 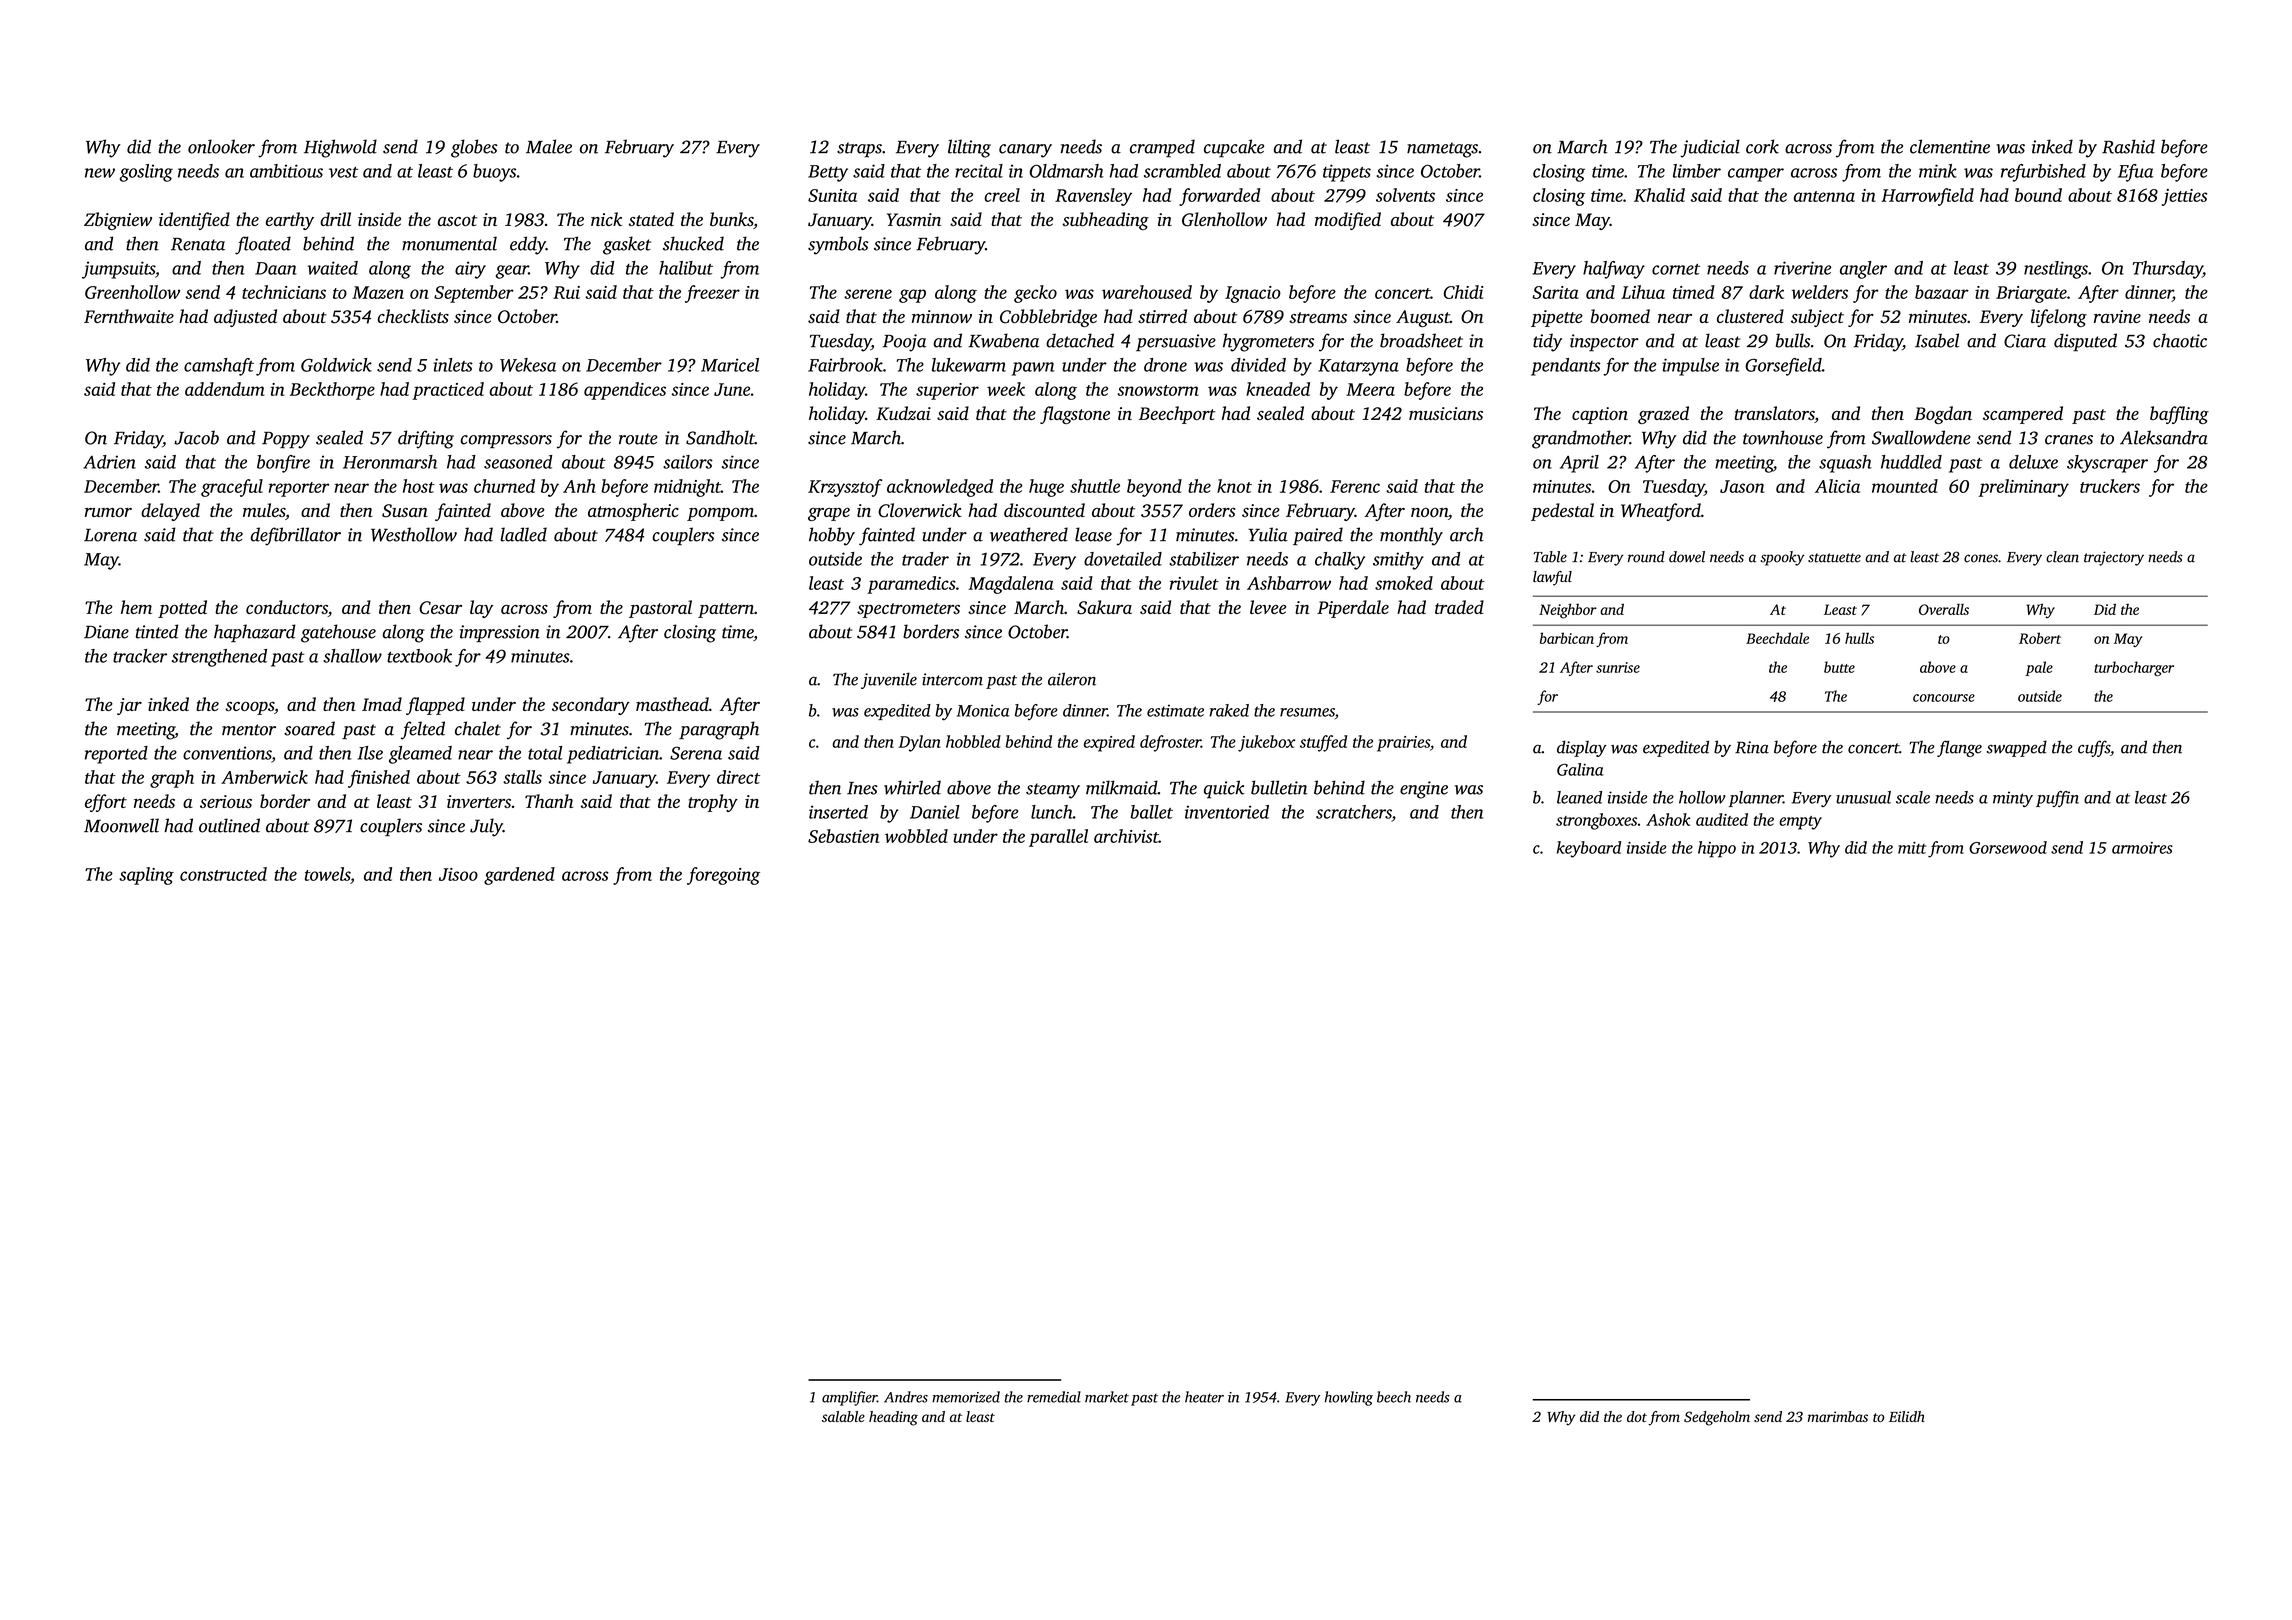 What do you see at coordinates (1912, 848) in the page?
I see `mitt` at bounding box center [1912, 848].
